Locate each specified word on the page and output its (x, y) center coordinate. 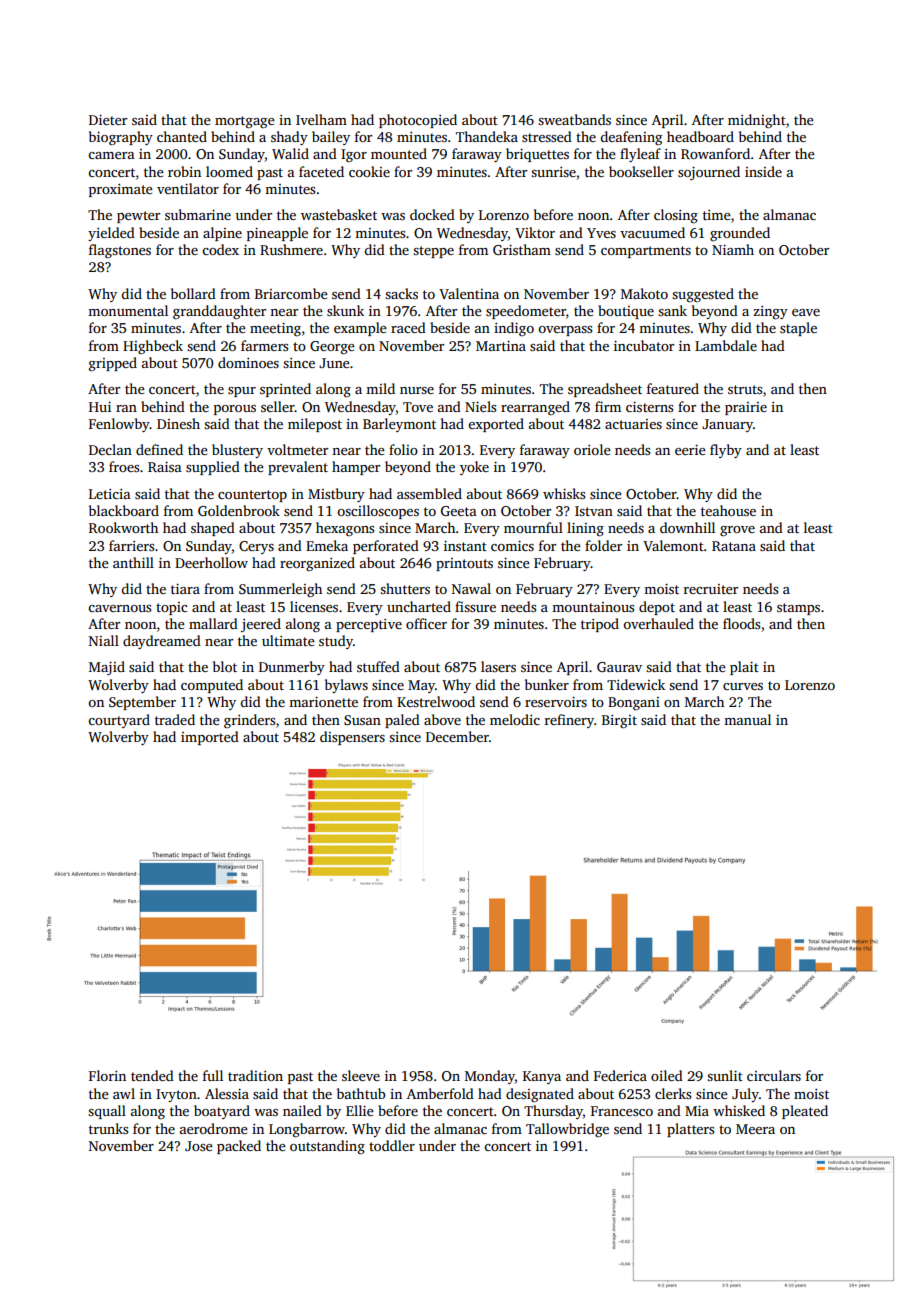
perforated (386, 547)
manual (747, 719)
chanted (182, 136)
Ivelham (321, 119)
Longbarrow (307, 1130)
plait (744, 668)
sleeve (361, 1075)
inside (763, 171)
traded (175, 719)
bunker (547, 684)
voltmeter (297, 449)
